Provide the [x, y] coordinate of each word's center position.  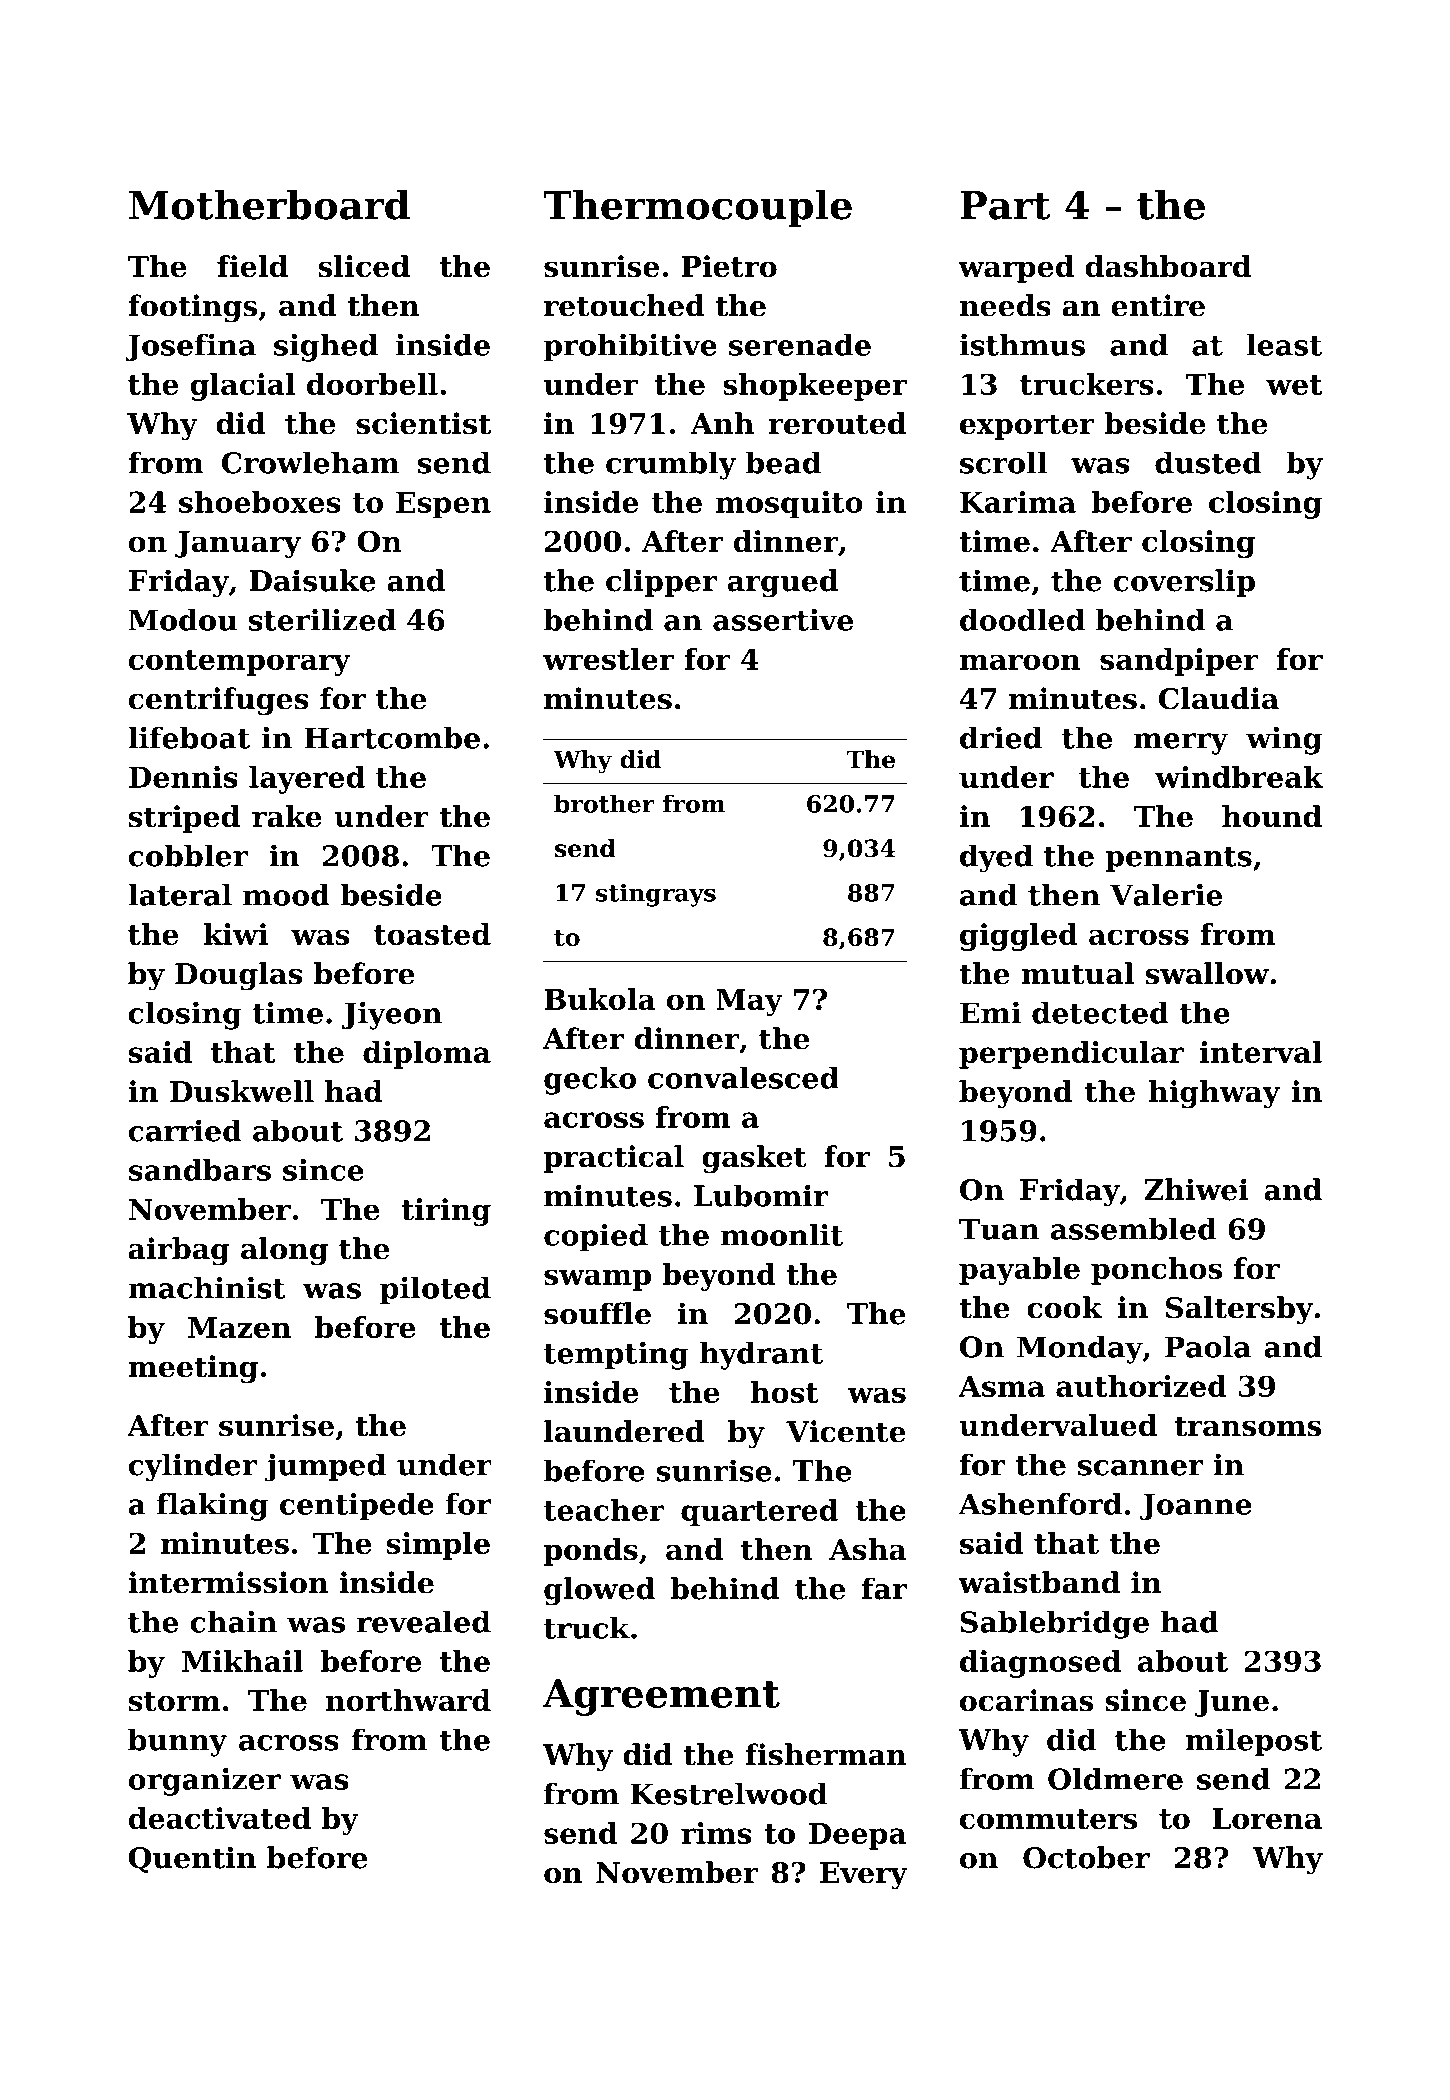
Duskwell [242, 1091]
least [1284, 344]
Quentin [192, 1859]
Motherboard [269, 205]
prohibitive [630, 347]
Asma [1001, 1386]
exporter [1027, 427]
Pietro [729, 266]
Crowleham [310, 462]
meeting [193, 1369]
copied [596, 1238]
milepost [1253, 1742]
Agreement [661, 1697]
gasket [754, 1159]
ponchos [1156, 1271]
